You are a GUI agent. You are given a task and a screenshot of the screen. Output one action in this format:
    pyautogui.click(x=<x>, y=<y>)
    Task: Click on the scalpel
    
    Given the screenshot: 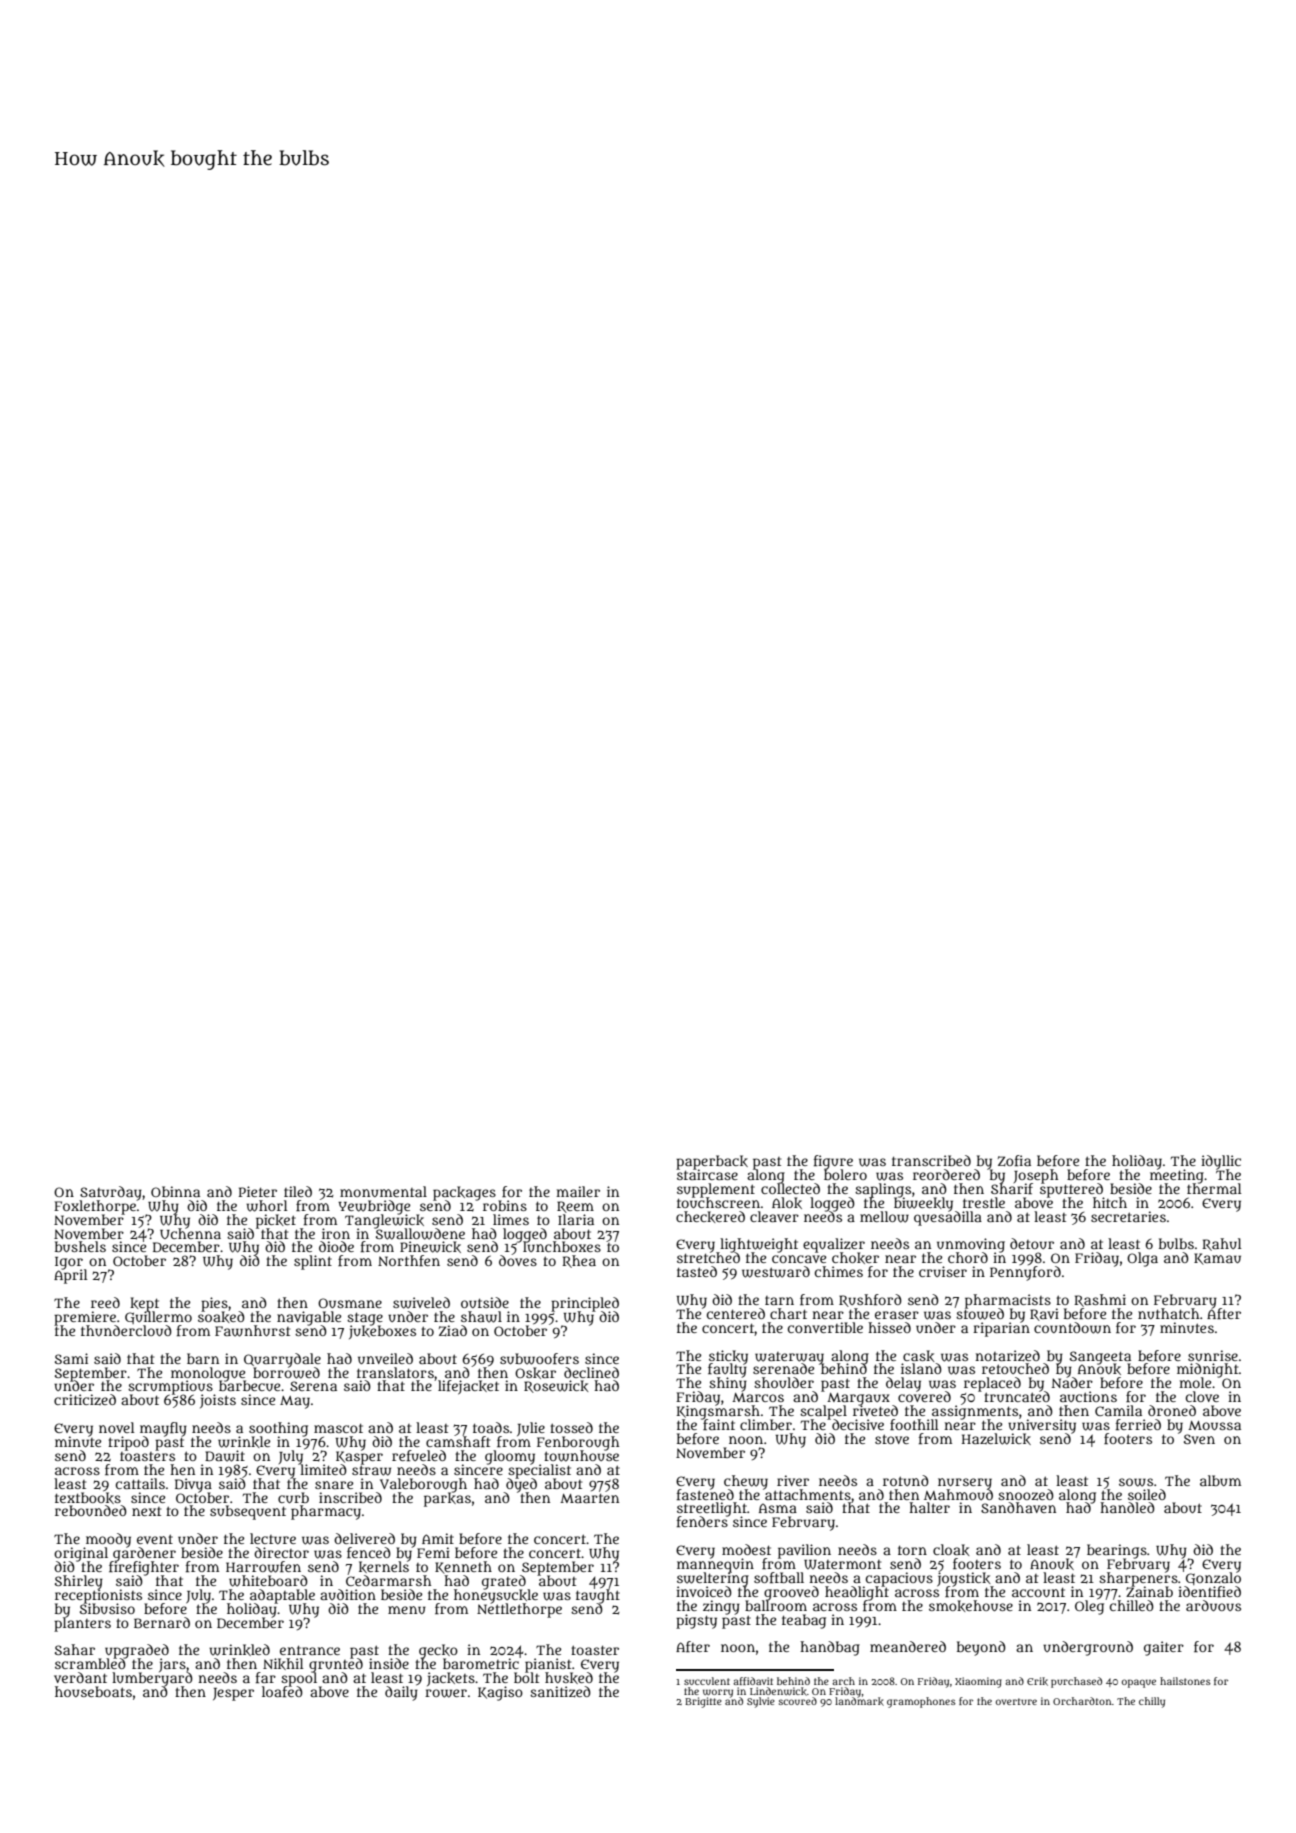 What is the action you would take?
    pyautogui.click(x=823, y=1412)
